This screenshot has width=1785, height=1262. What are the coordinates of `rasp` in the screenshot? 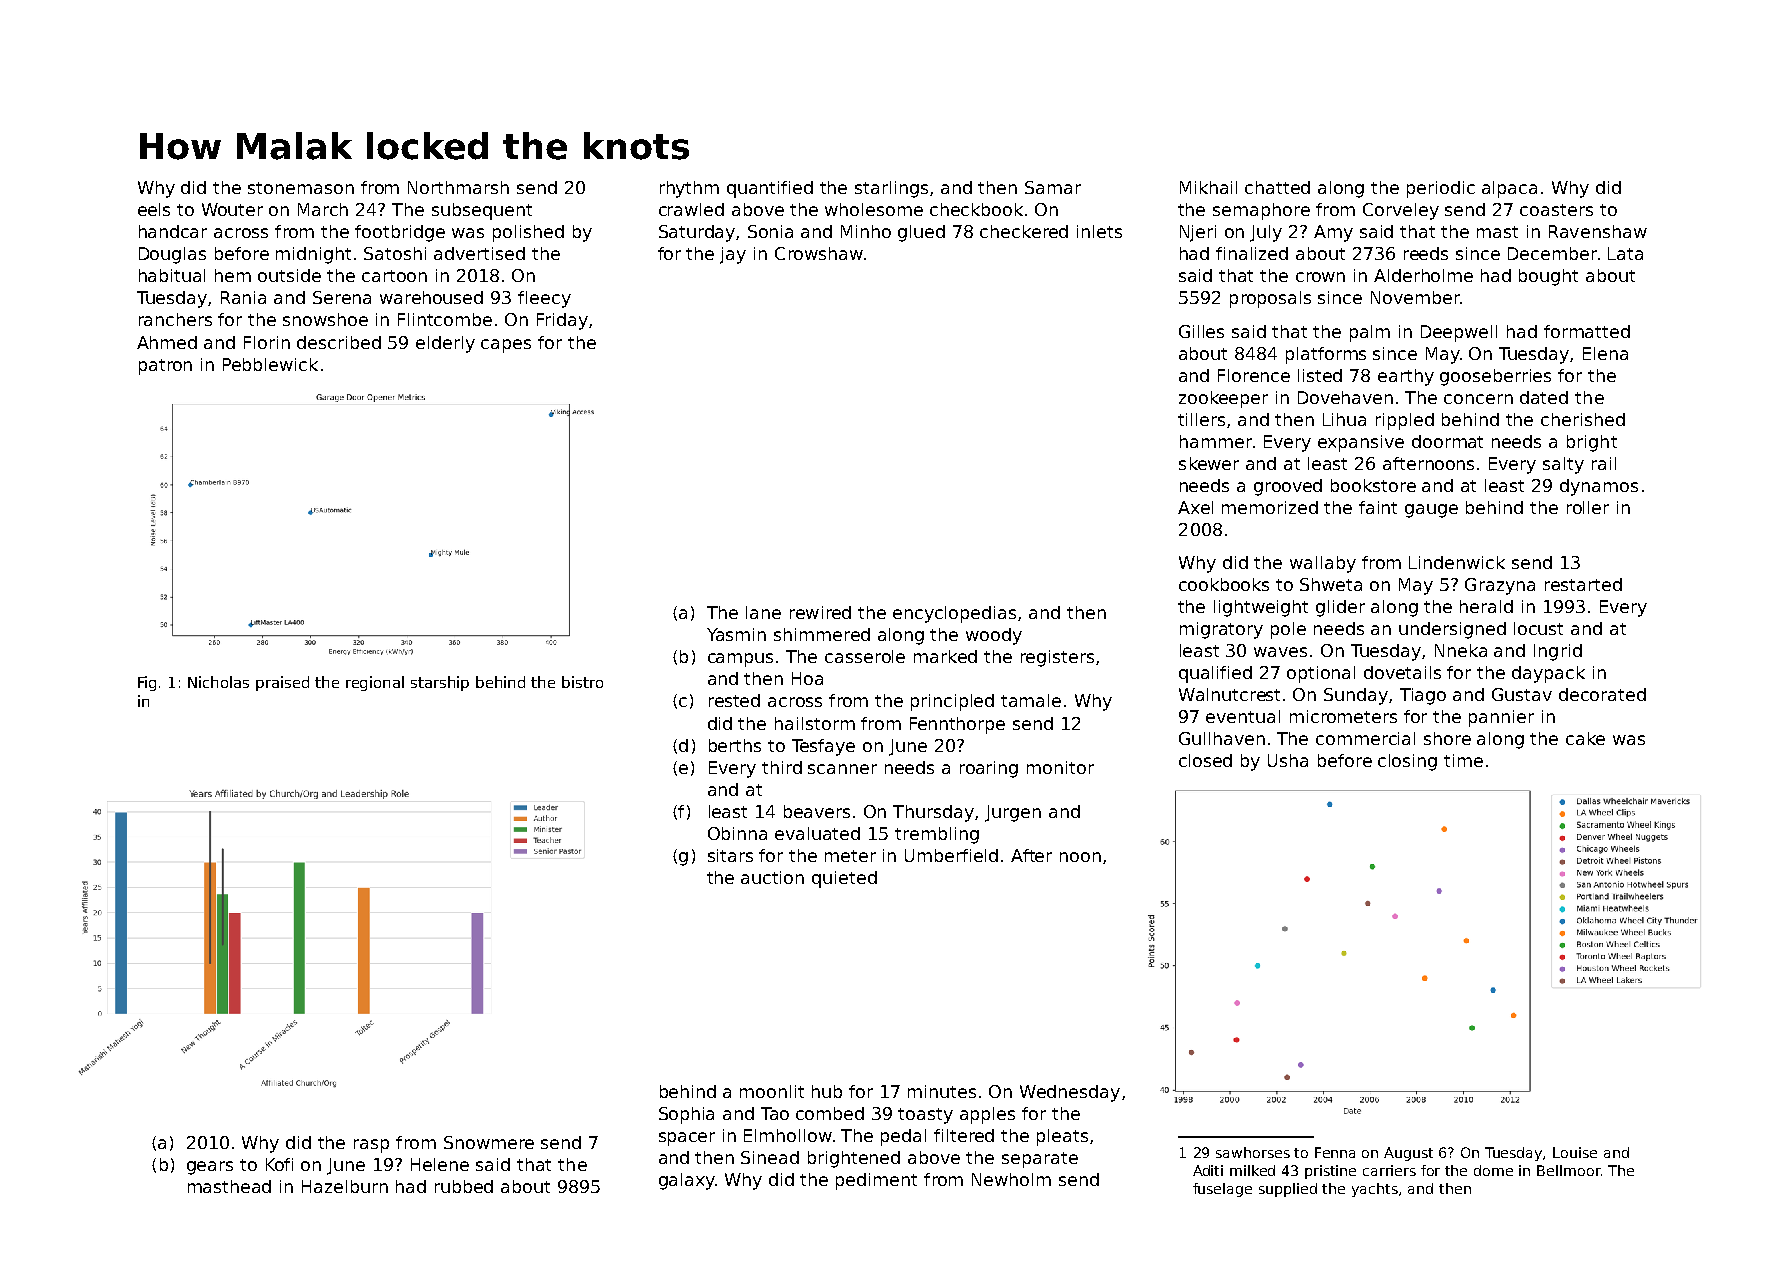 It's located at (371, 1146).
